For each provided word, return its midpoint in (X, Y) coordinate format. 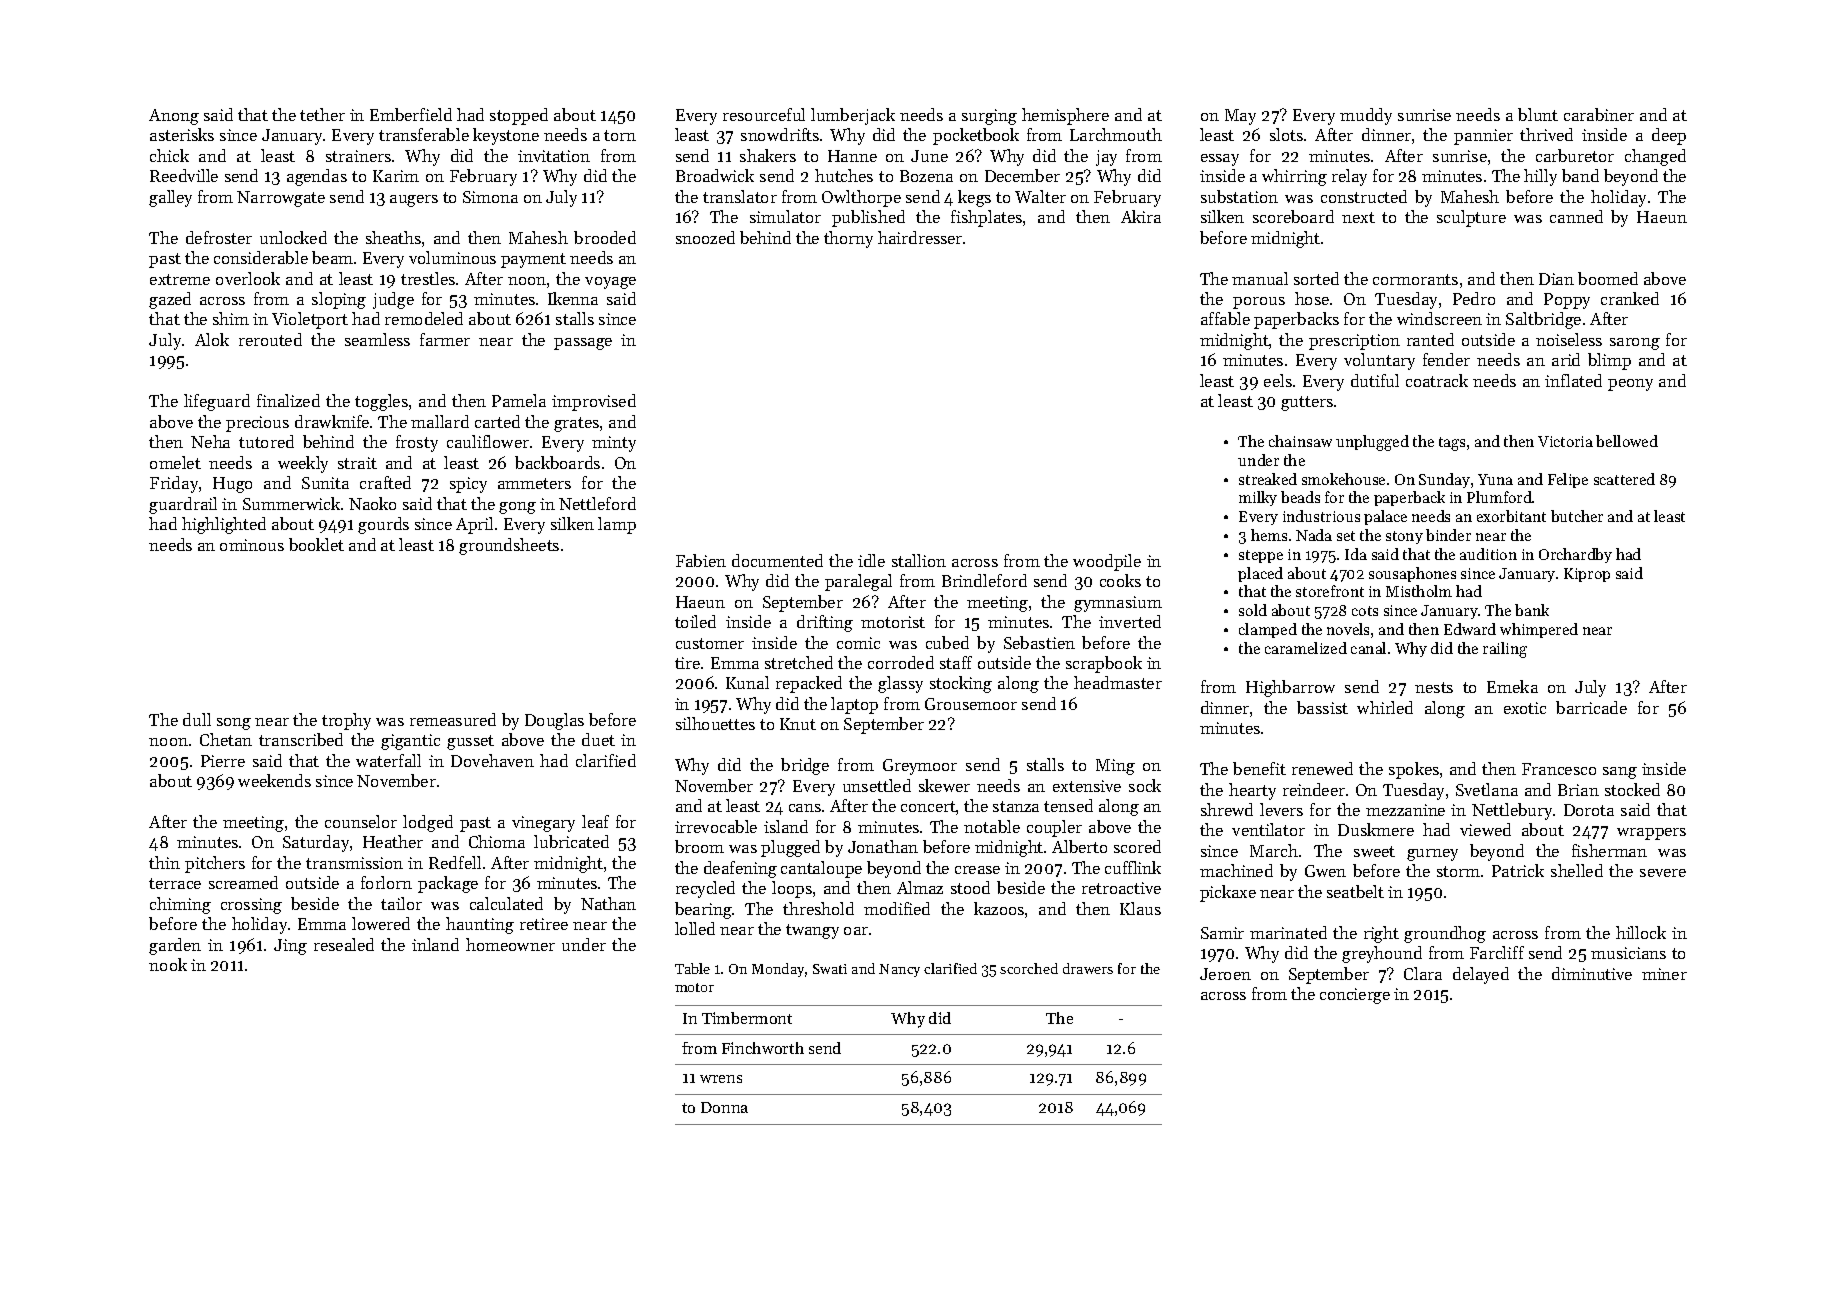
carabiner (1599, 114)
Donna (724, 1107)
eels (1278, 380)
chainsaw (1300, 441)
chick (169, 155)
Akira (1141, 216)
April (474, 525)
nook (168, 964)
